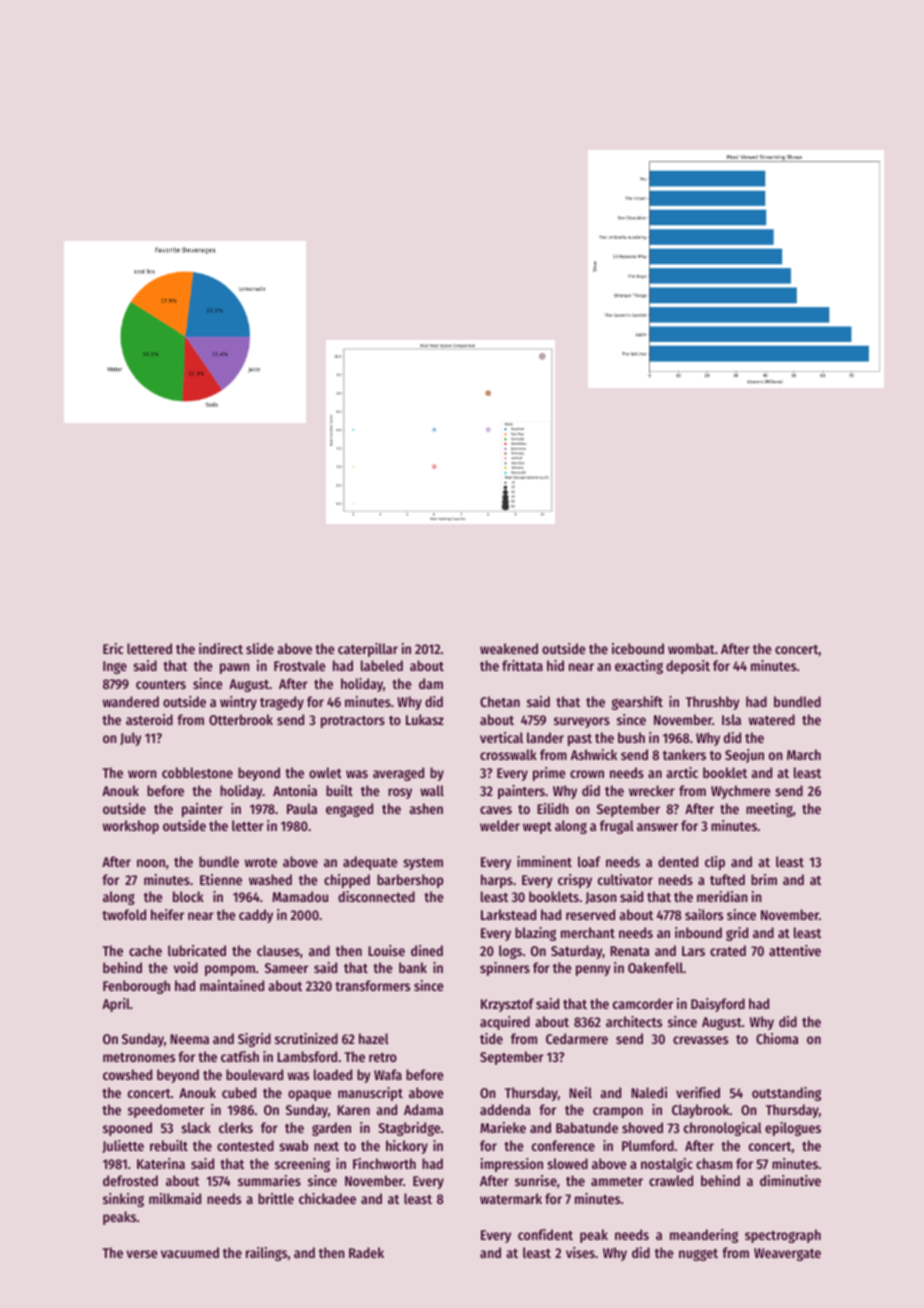  Describe the element at coordinates (704, 1236) in the screenshot. I see `meandering` at that location.
